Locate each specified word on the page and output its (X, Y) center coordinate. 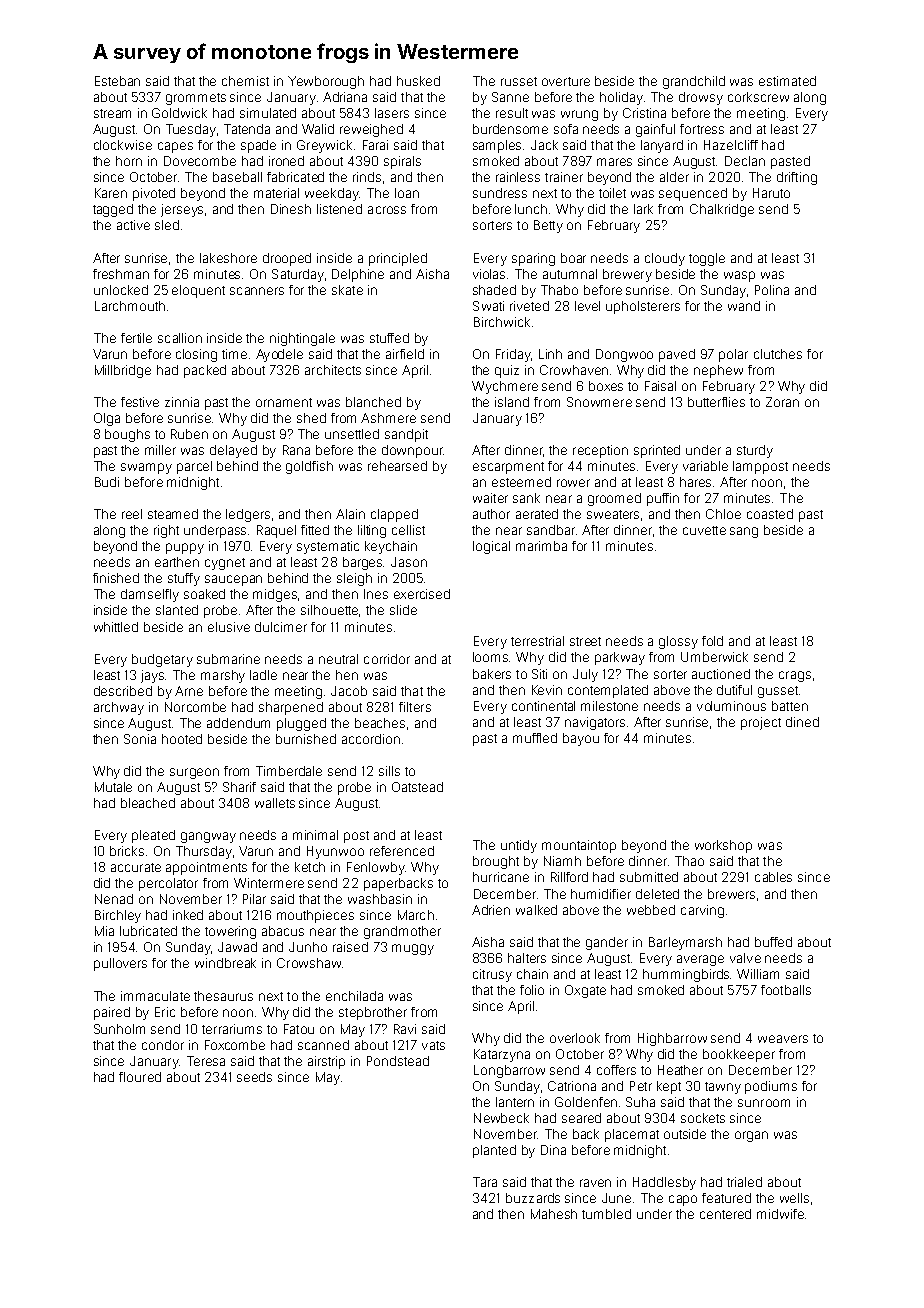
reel (132, 514)
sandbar (551, 530)
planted (494, 1151)
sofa (566, 129)
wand (744, 306)
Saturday (298, 275)
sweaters (613, 514)
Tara (485, 1182)
